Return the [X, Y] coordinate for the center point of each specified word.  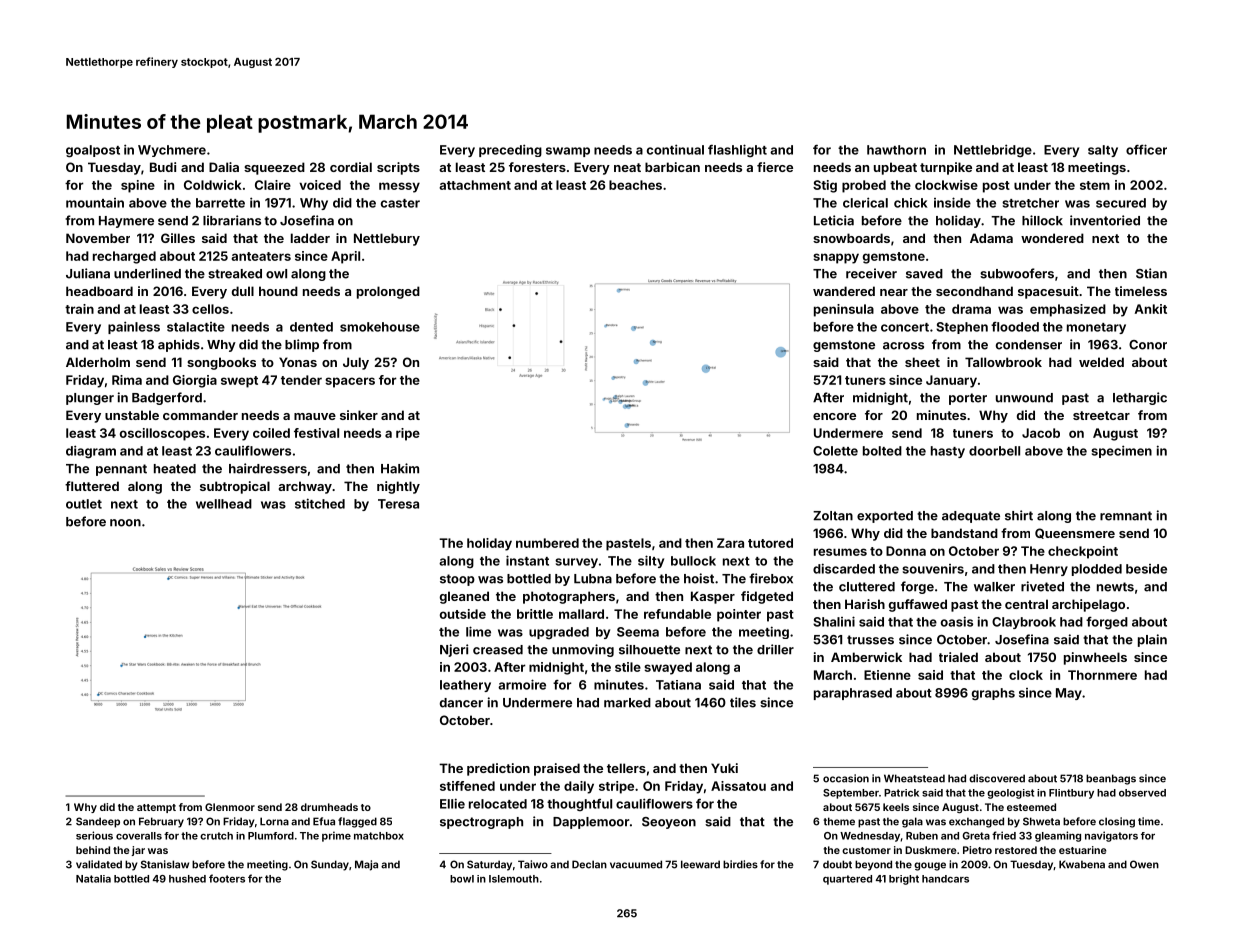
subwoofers [1017, 273]
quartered [847, 880]
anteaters [261, 256]
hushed [187, 879]
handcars [945, 879]
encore [834, 416]
